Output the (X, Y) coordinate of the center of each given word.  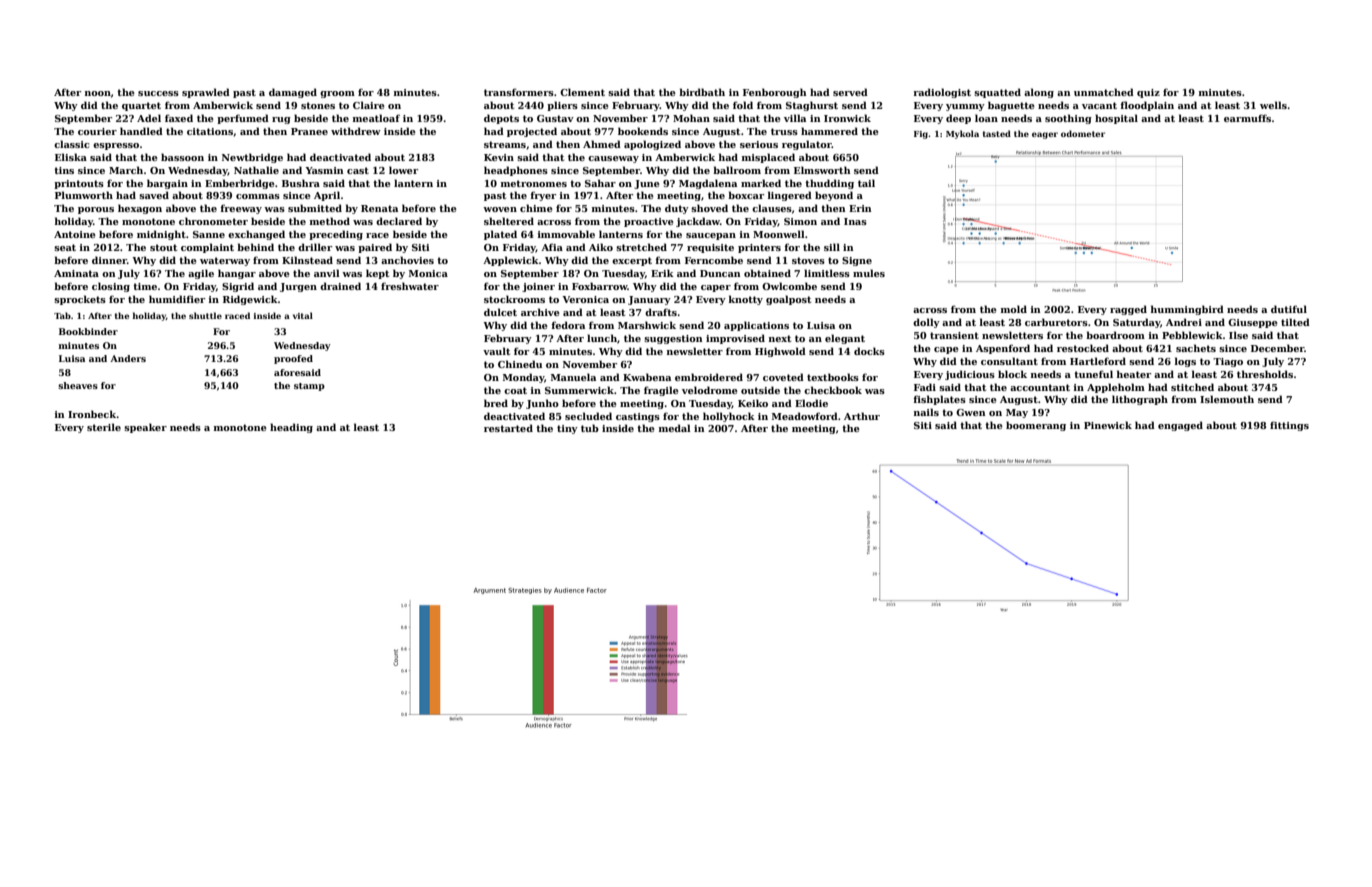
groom (337, 94)
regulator (807, 145)
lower (403, 170)
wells (1273, 105)
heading (291, 428)
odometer (1083, 133)
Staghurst (812, 106)
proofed (293, 359)
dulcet (500, 312)
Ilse (1238, 335)
